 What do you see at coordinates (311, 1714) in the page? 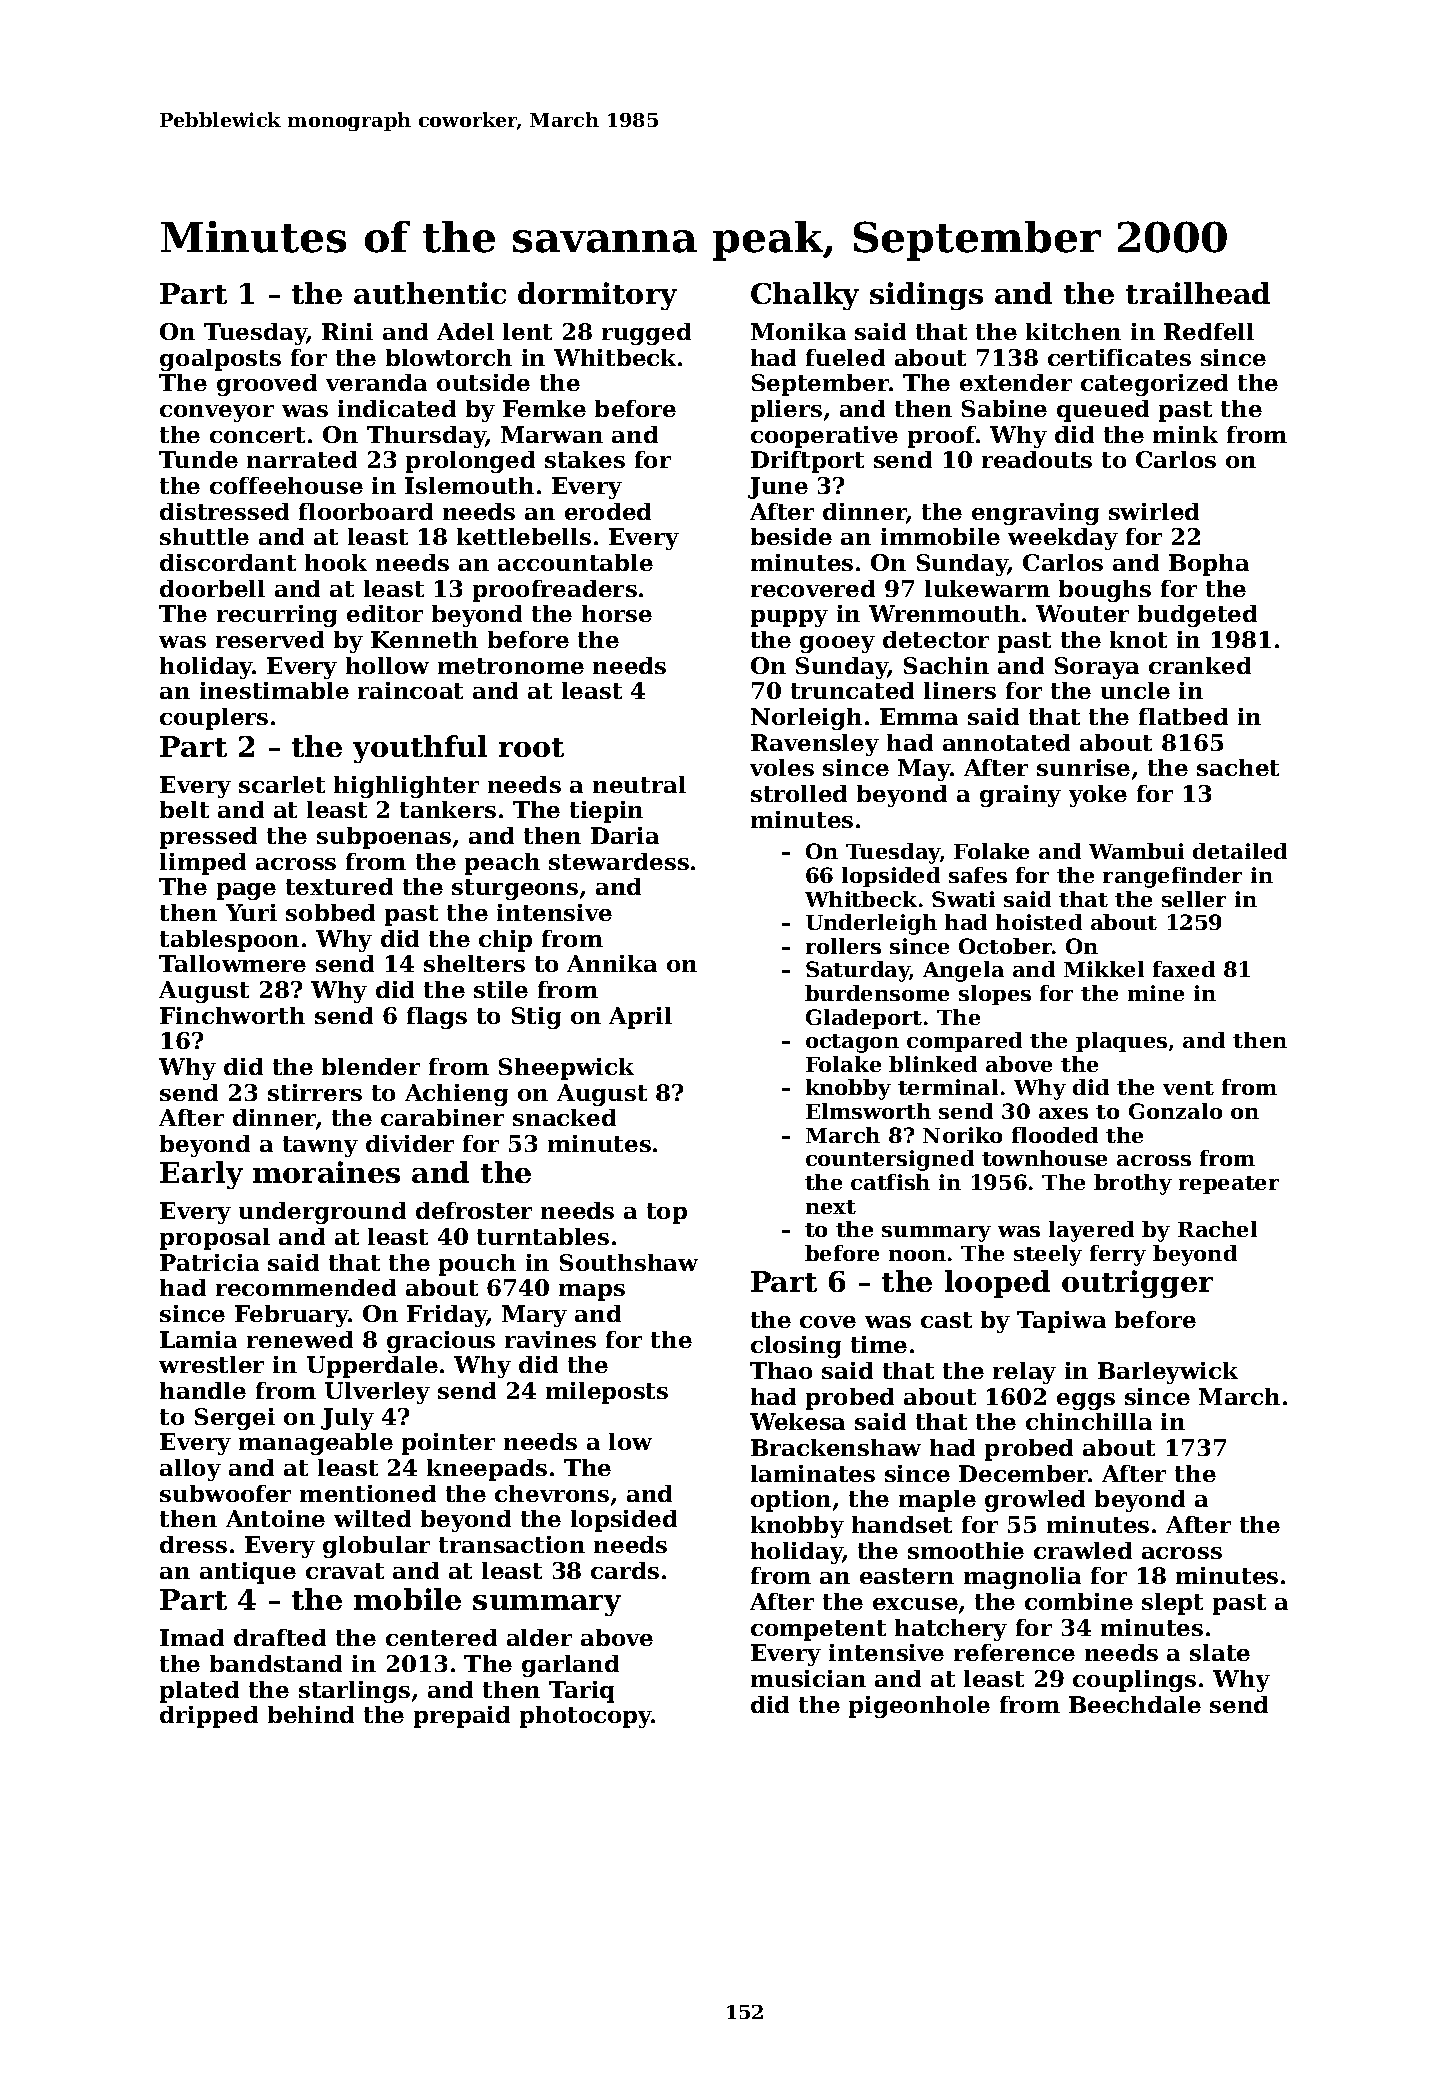
I see `behind` at bounding box center [311, 1714].
